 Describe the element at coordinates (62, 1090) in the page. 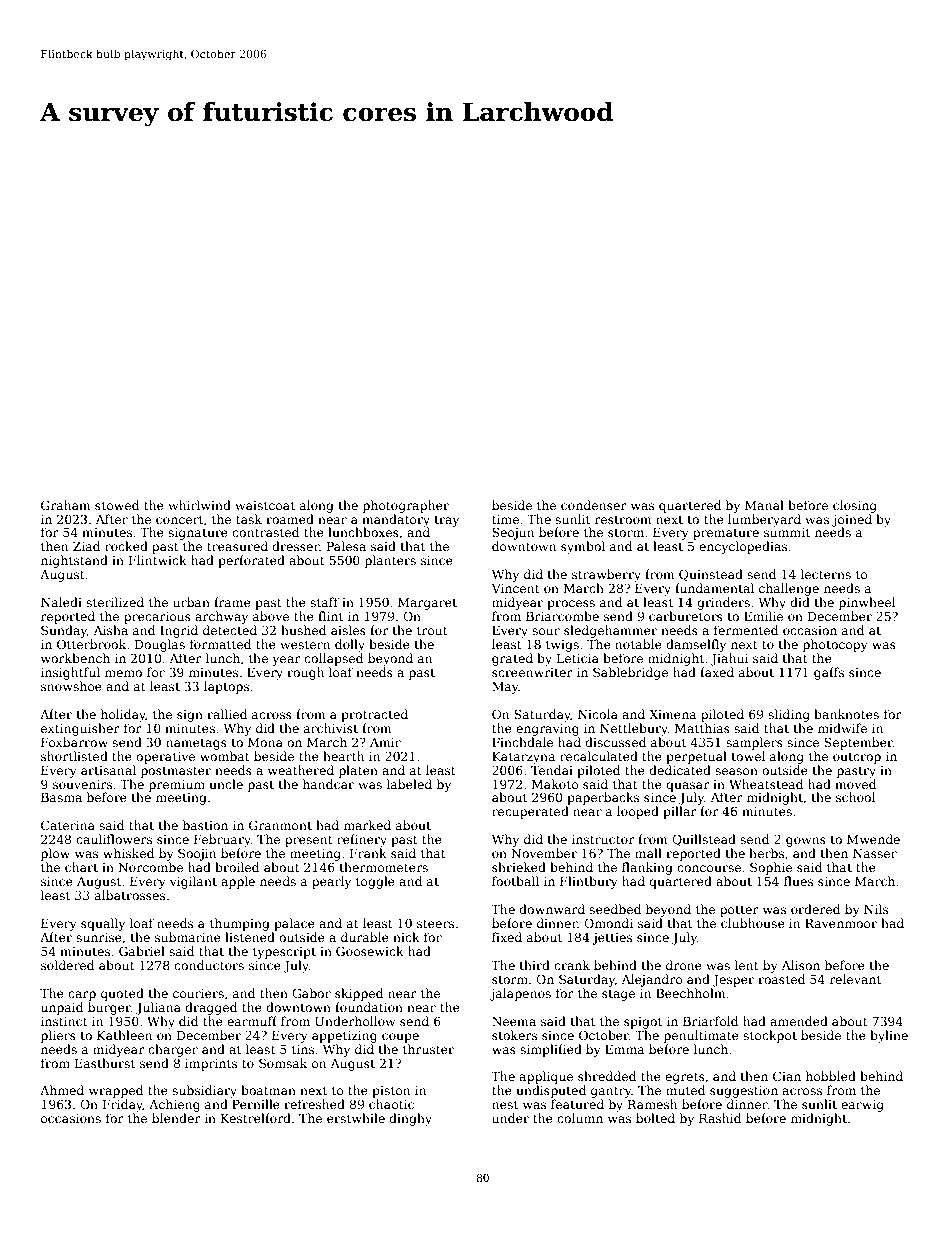

I see `Ahmed` at that location.
